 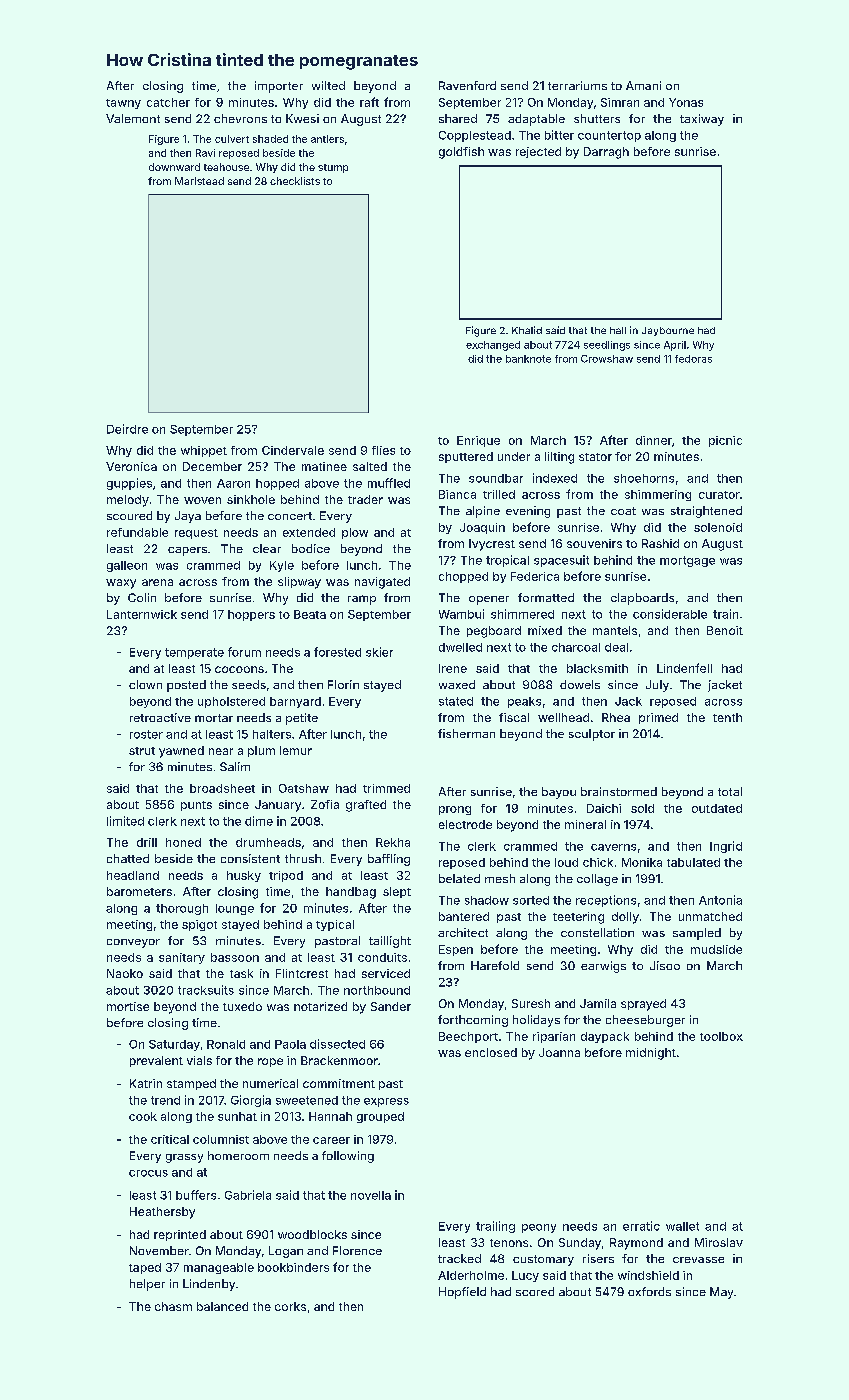 I want to click on curator, so click(x=719, y=495).
